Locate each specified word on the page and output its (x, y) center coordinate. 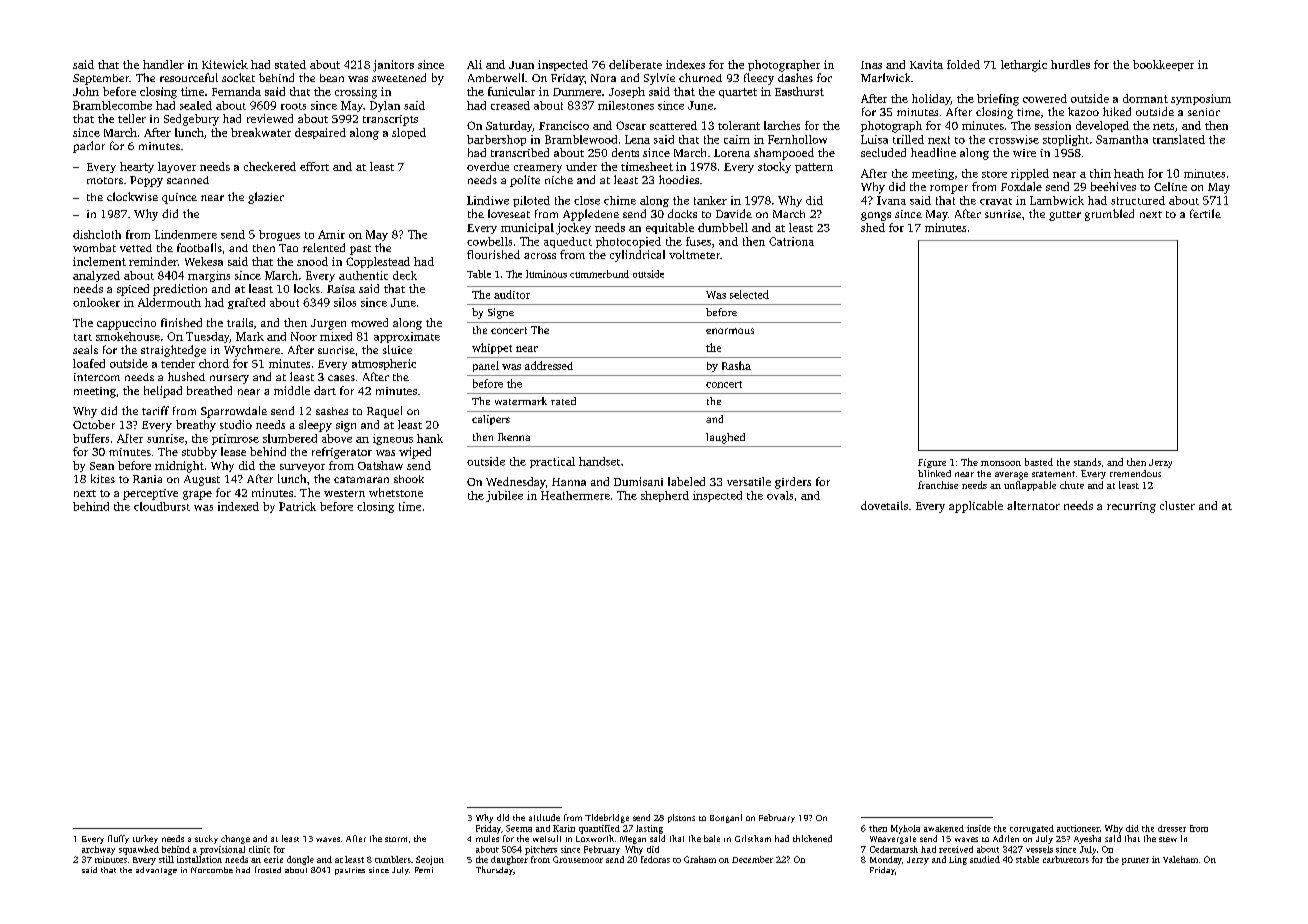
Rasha (736, 365)
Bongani (726, 818)
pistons (681, 818)
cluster (1177, 505)
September (101, 79)
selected (749, 294)
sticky (206, 839)
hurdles (1070, 64)
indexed (238, 506)
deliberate (635, 64)
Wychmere (252, 351)
